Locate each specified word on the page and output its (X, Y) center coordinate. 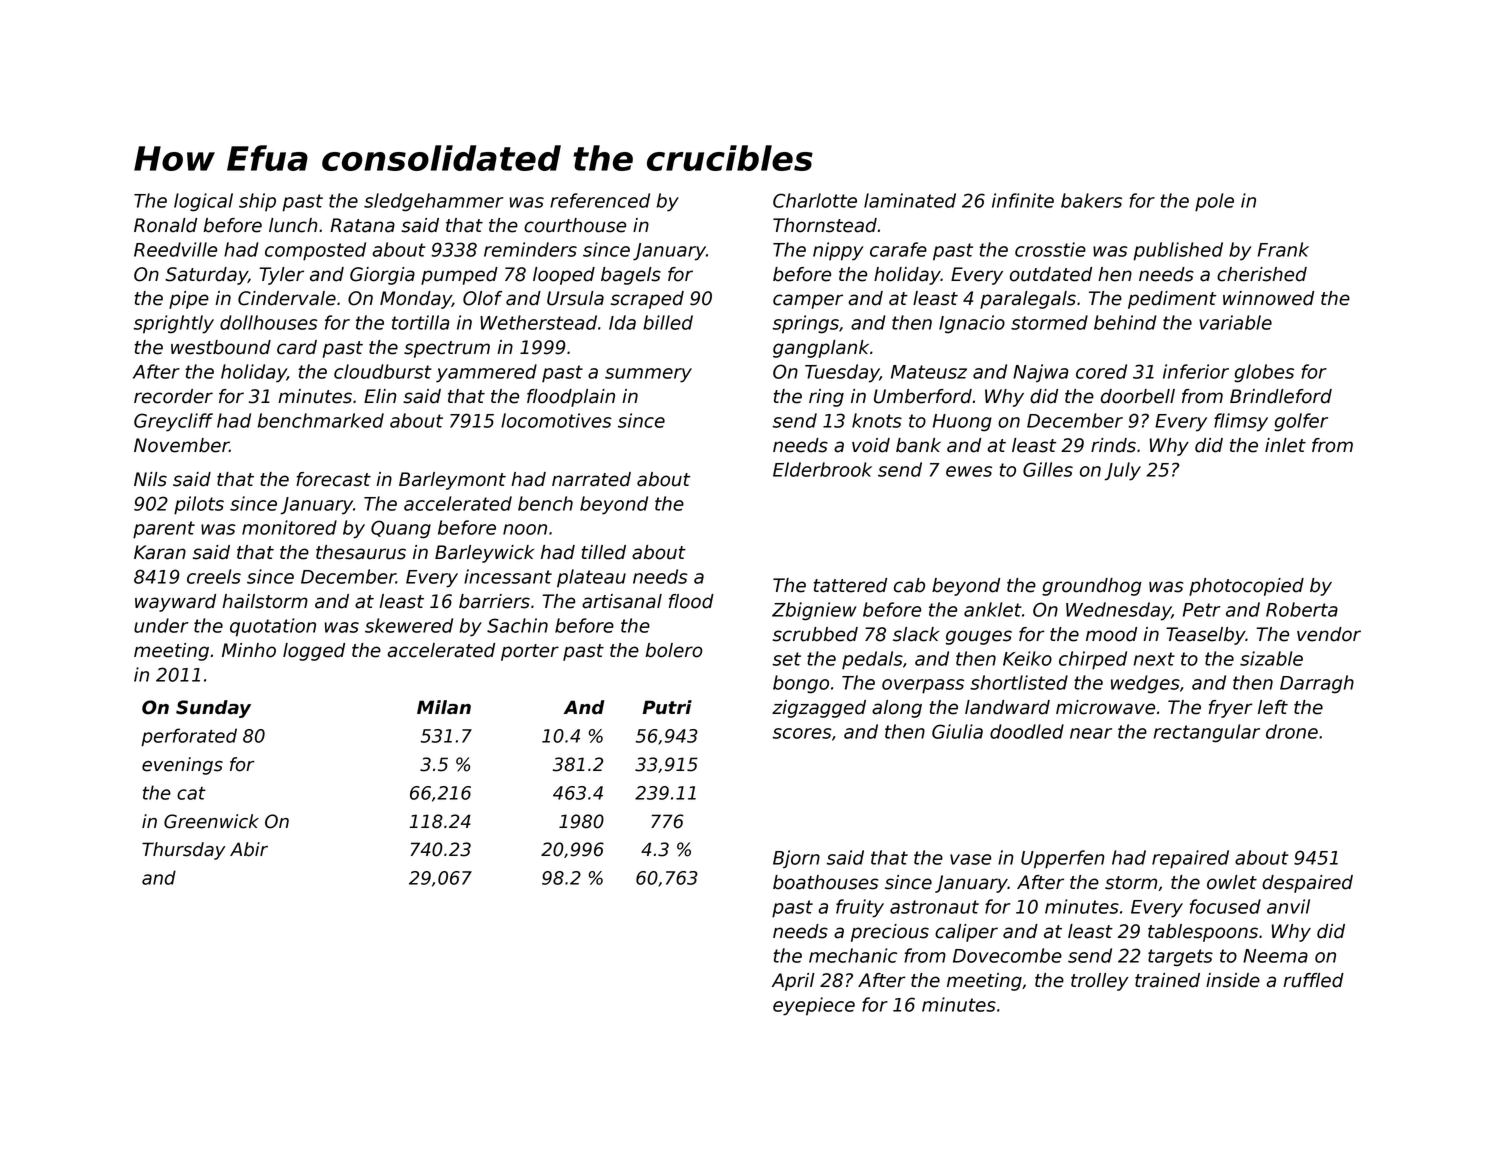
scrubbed (815, 634)
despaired (1307, 884)
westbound (221, 347)
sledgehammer (434, 202)
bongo (801, 684)
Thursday (183, 851)
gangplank (821, 349)
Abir (249, 849)
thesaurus (361, 552)
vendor (1329, 634)
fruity (860, 908)
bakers (1091, 200)
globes (1264, 373)
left (1273, 707)
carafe (898, 249)
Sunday (213, 709)
